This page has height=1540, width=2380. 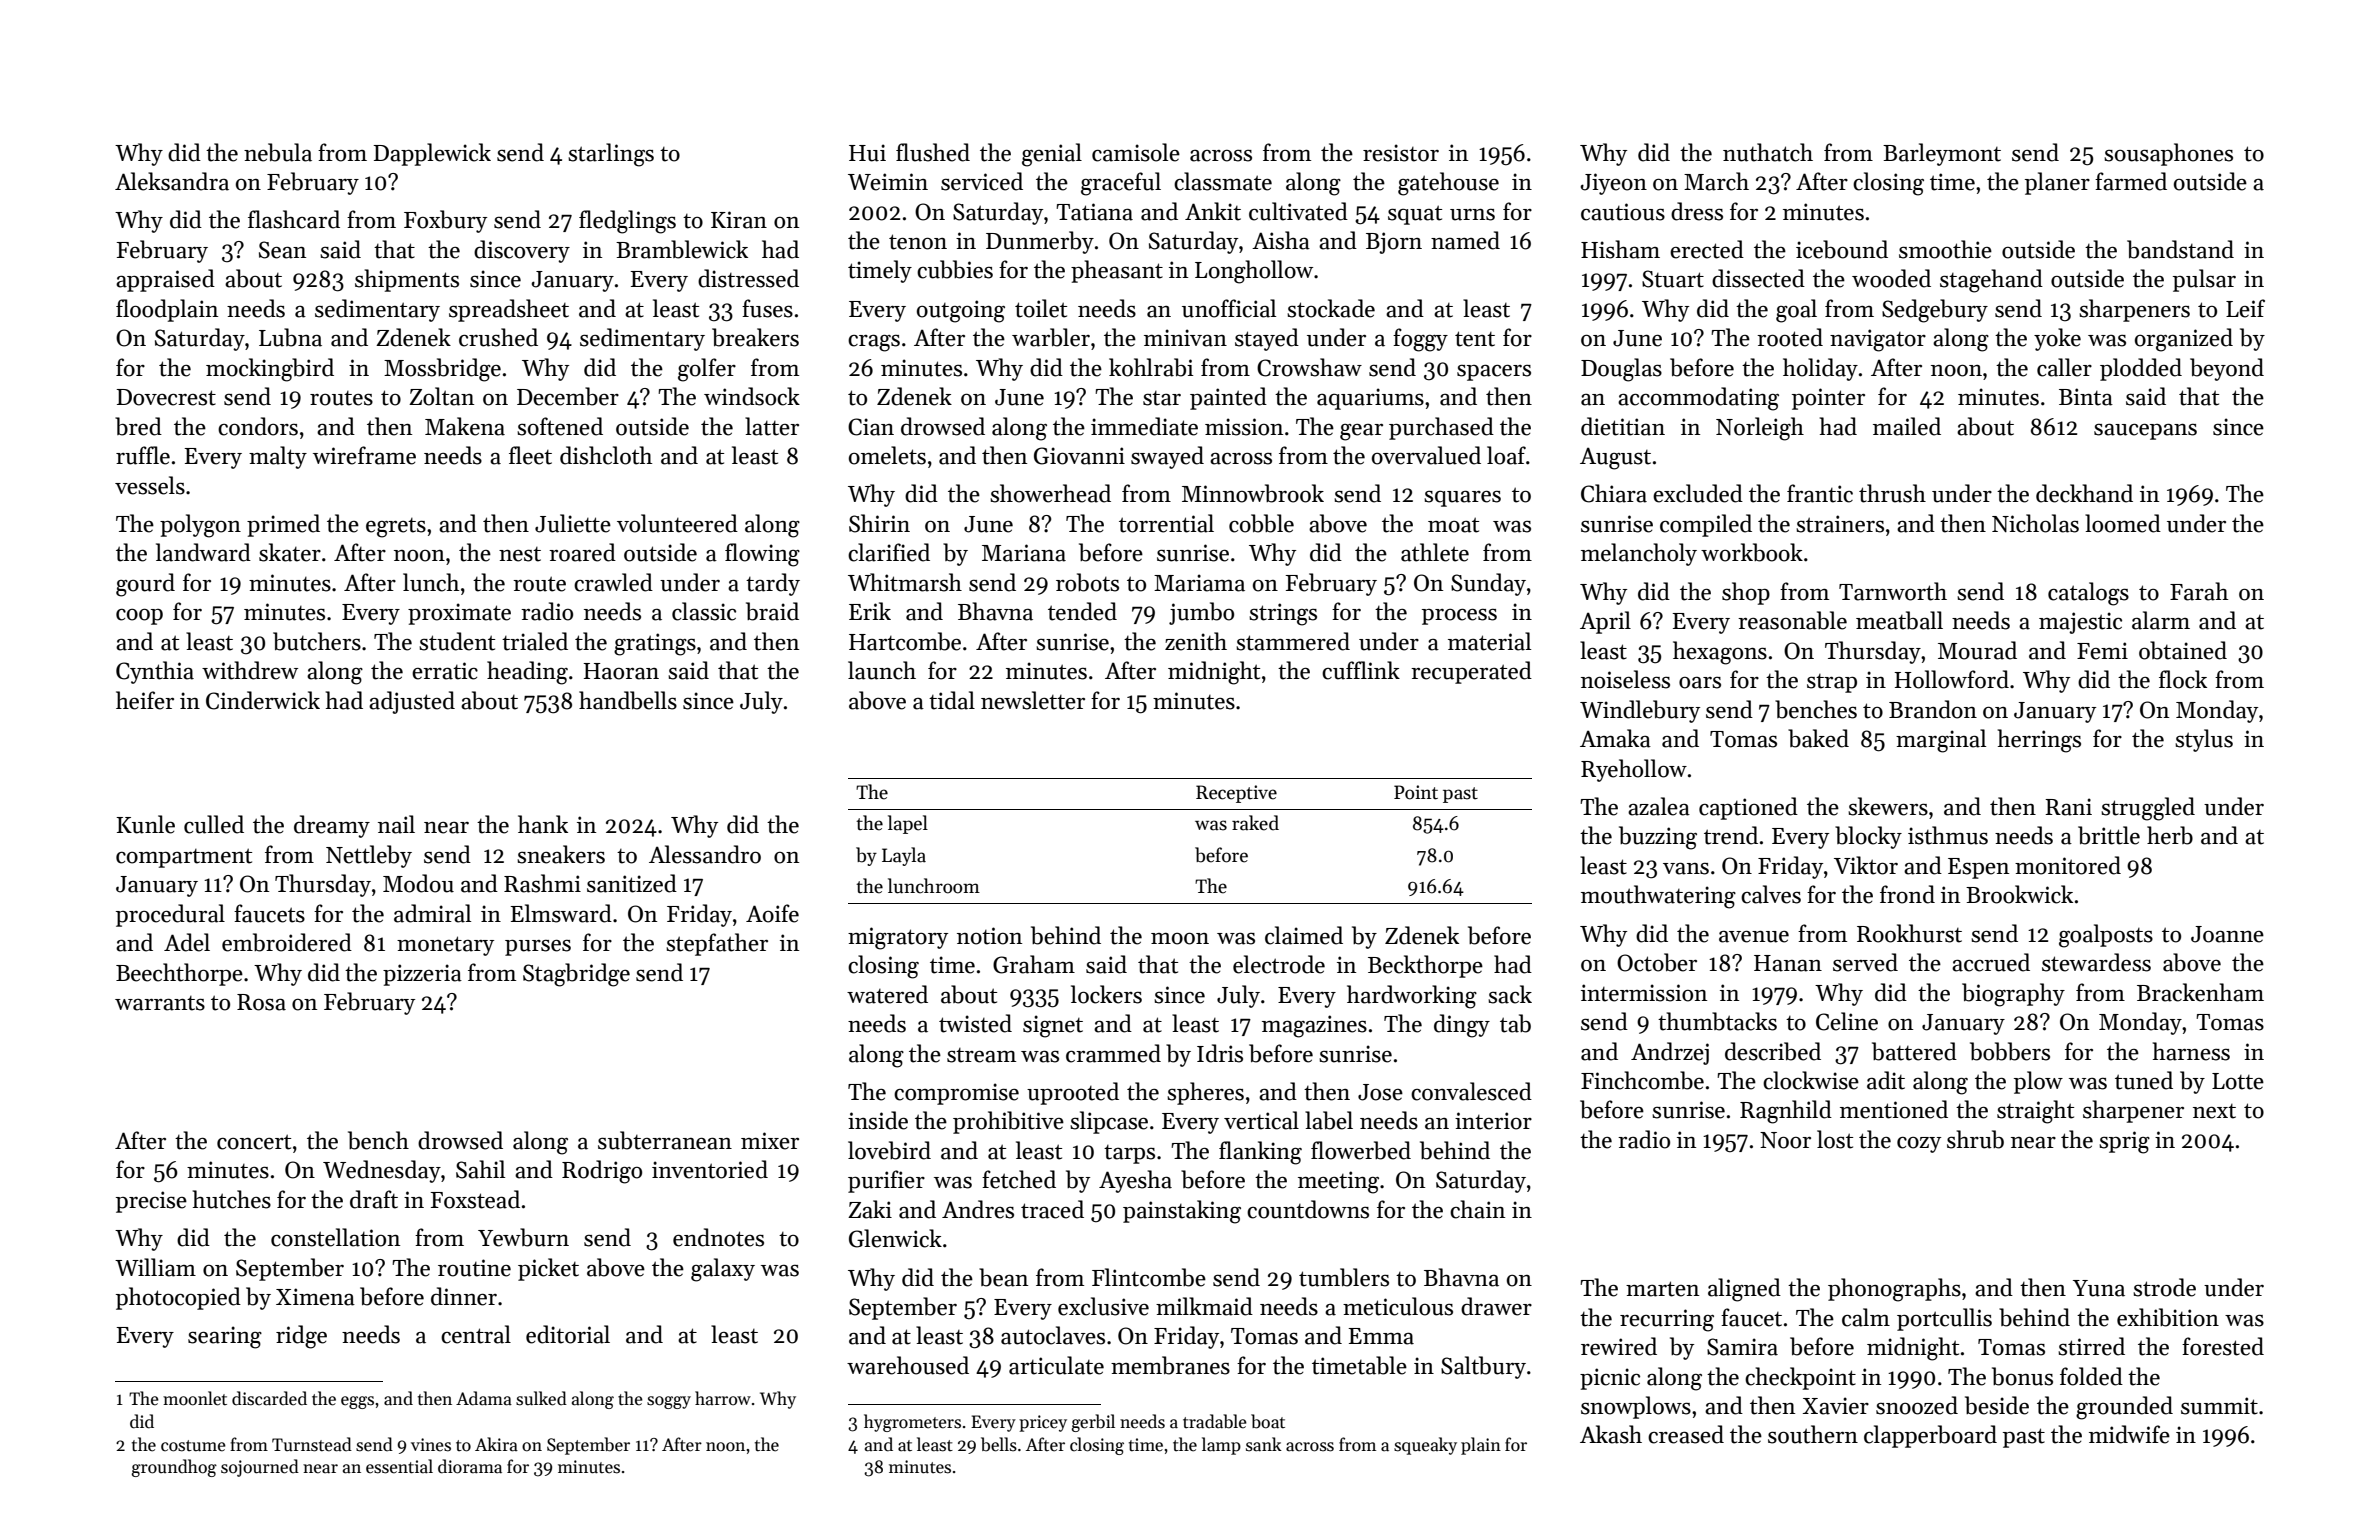 What do you see at coordinates (2168, 154) in the page?
I see `sousaphones` at bounding box center [2168, 154].
